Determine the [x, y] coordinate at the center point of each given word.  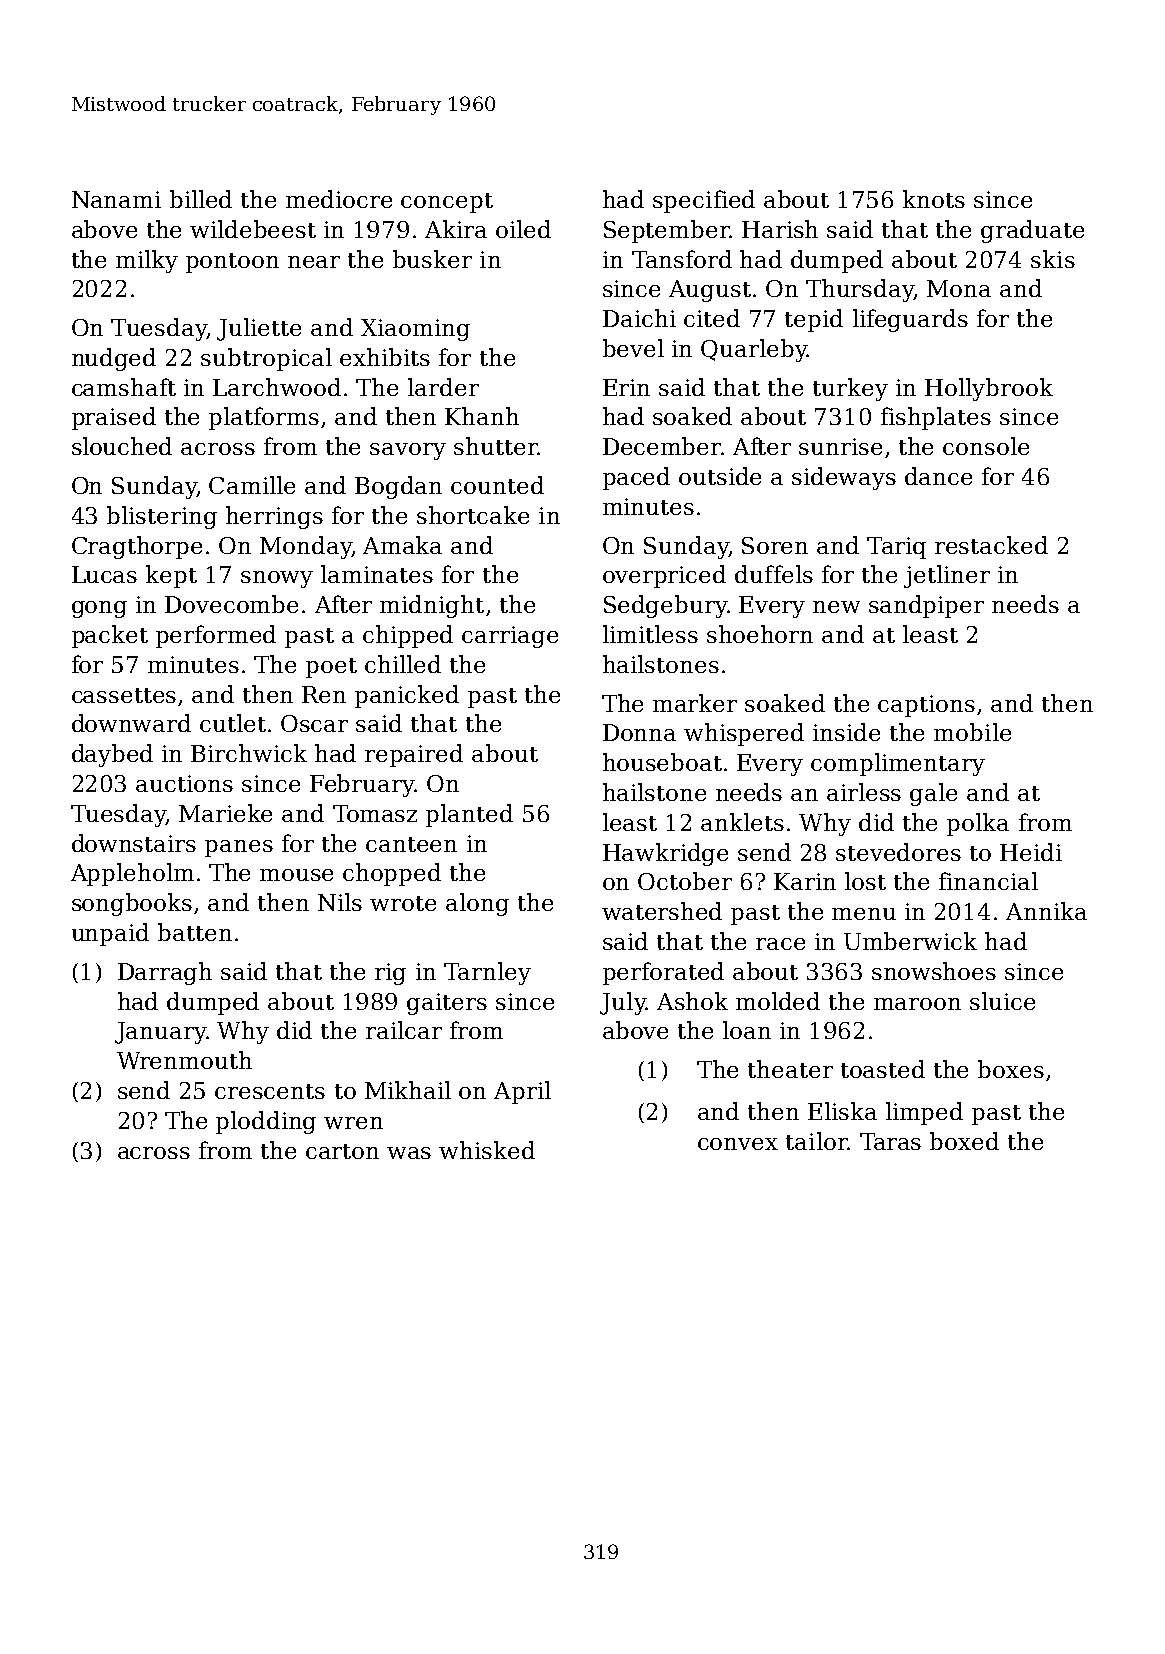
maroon [917, 1004]
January [160, 1033]
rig [390, 974]
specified [704, 201]
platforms [264, 418]
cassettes [124, 695]
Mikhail [408, 1090]
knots [934, 199]
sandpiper [926, 606]
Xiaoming [415, 330]
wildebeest [253, 229]
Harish [780, 229]
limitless [650, 634]
